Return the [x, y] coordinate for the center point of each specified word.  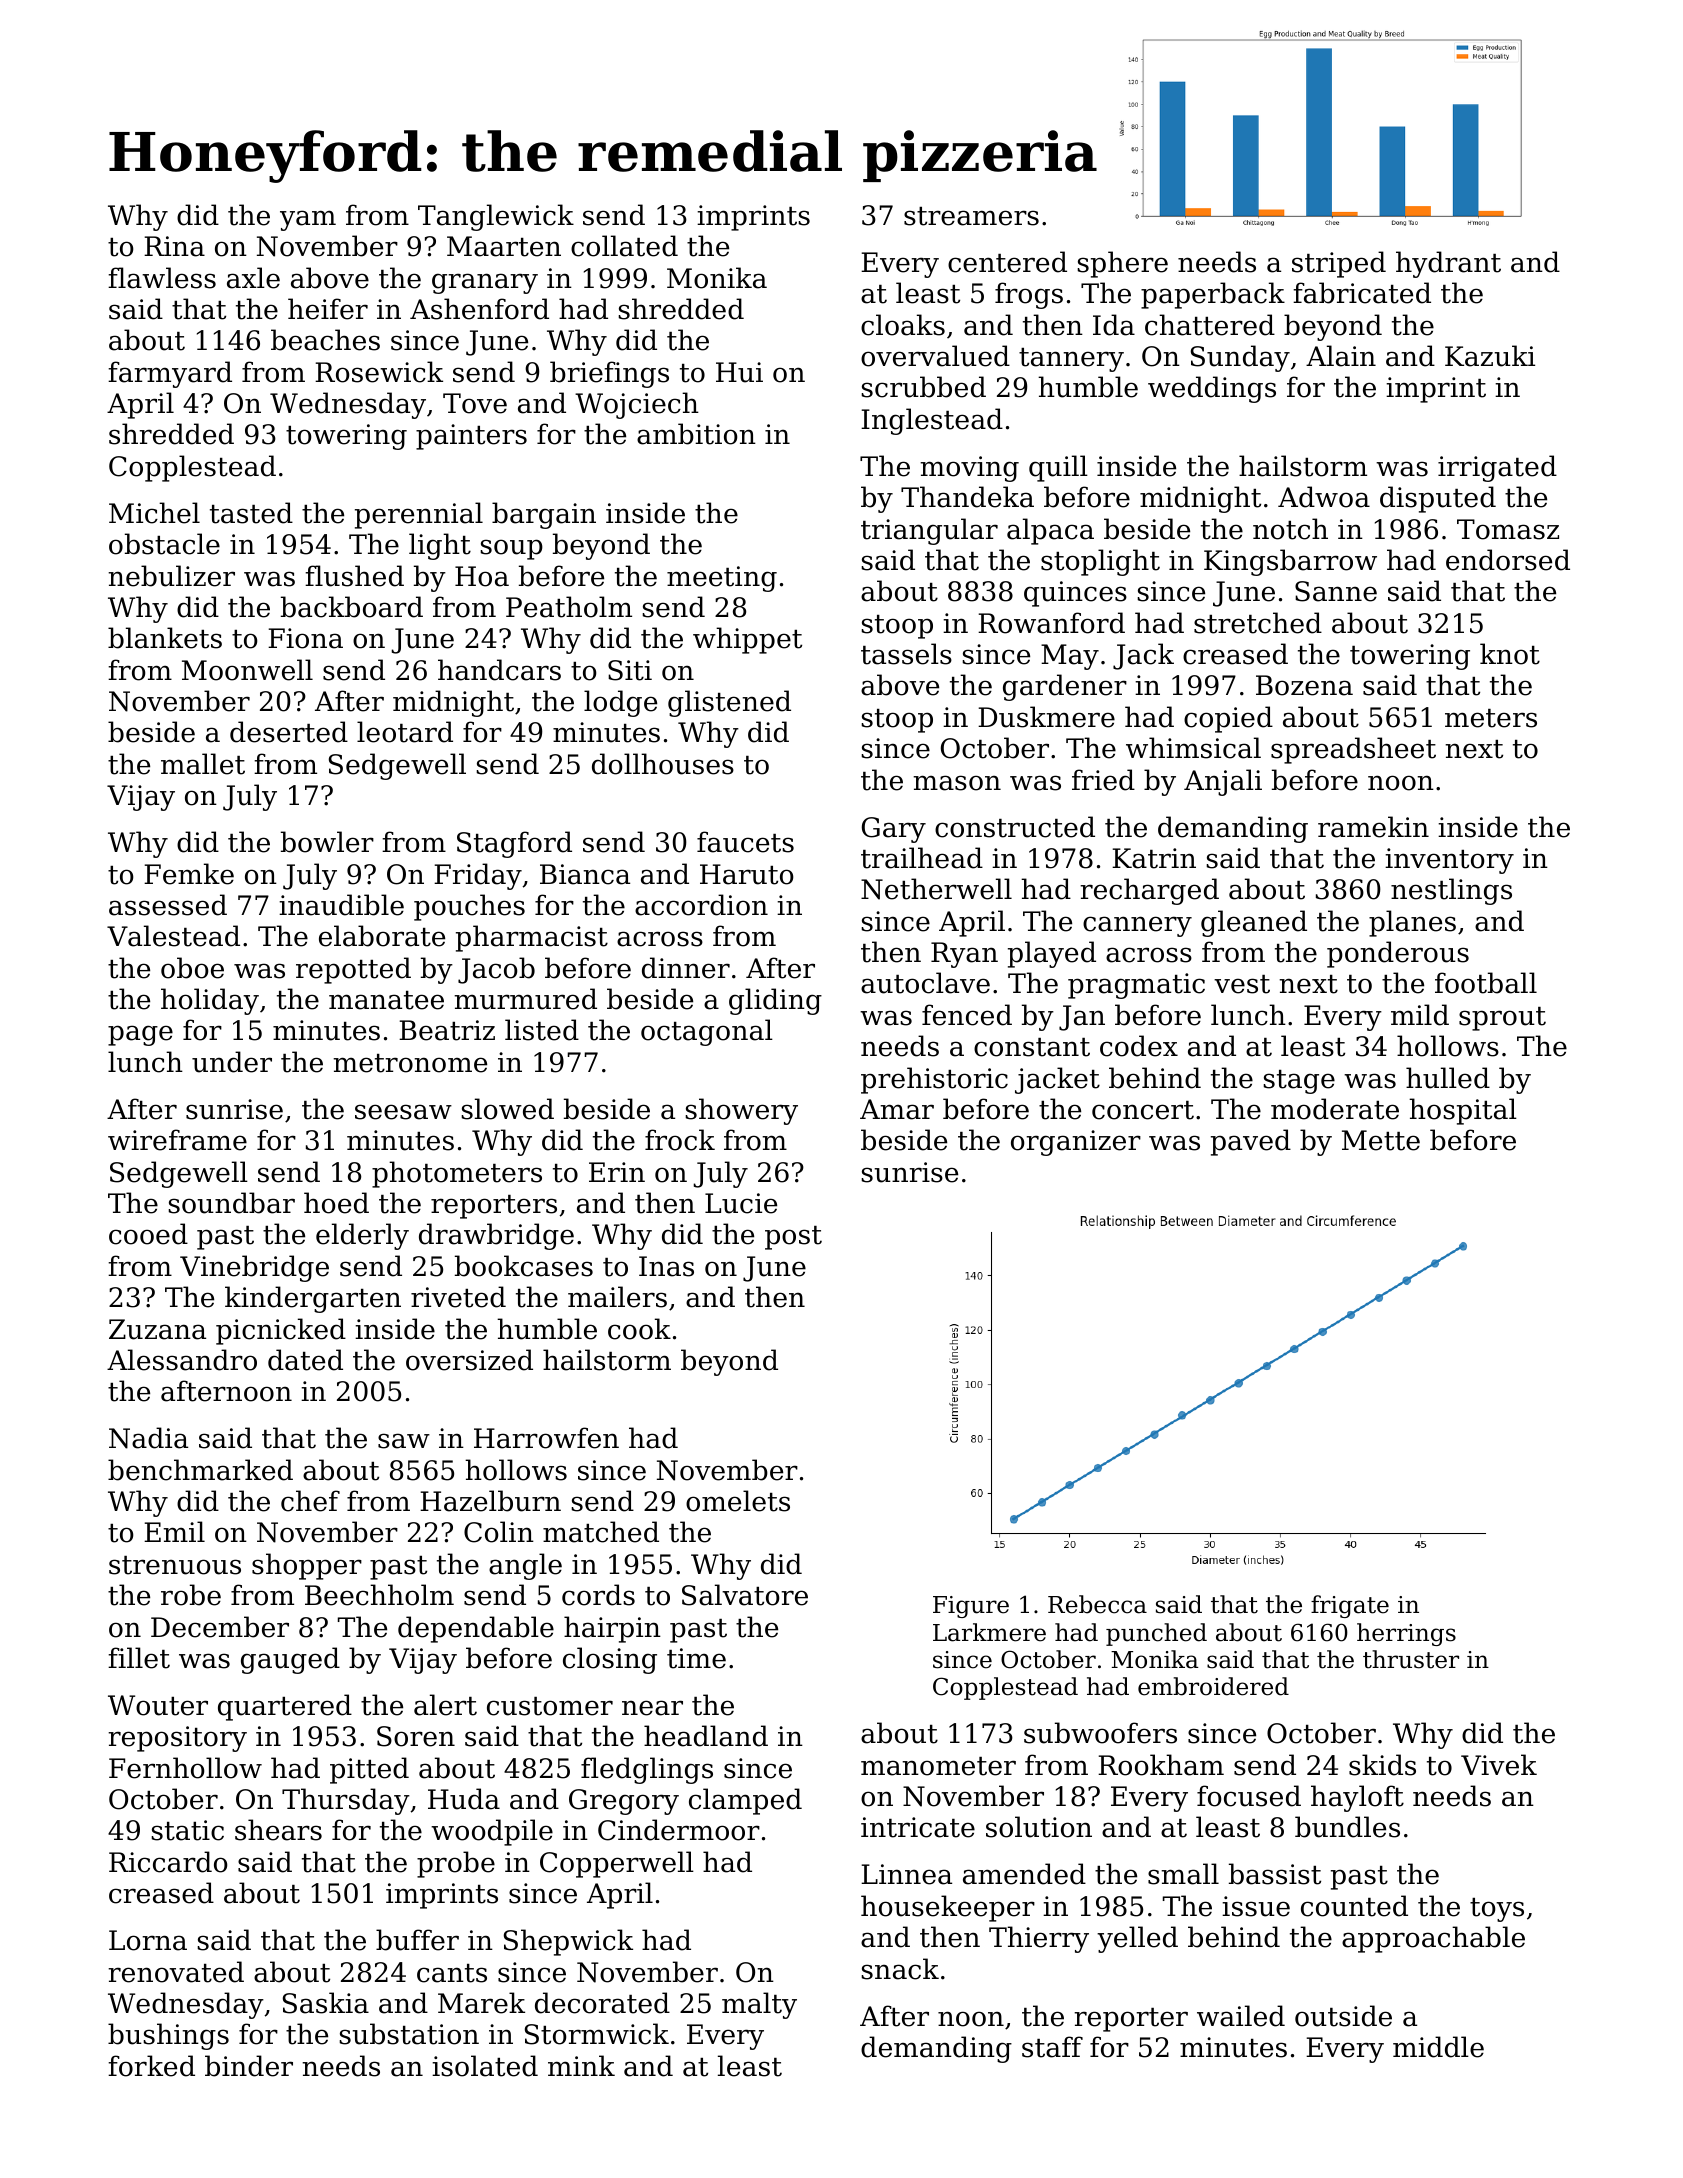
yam [308, 220]
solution [1039, 1827]
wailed [1241, 2016]
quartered [285, 1707]
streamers [971, 216]
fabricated [1362, 293]
